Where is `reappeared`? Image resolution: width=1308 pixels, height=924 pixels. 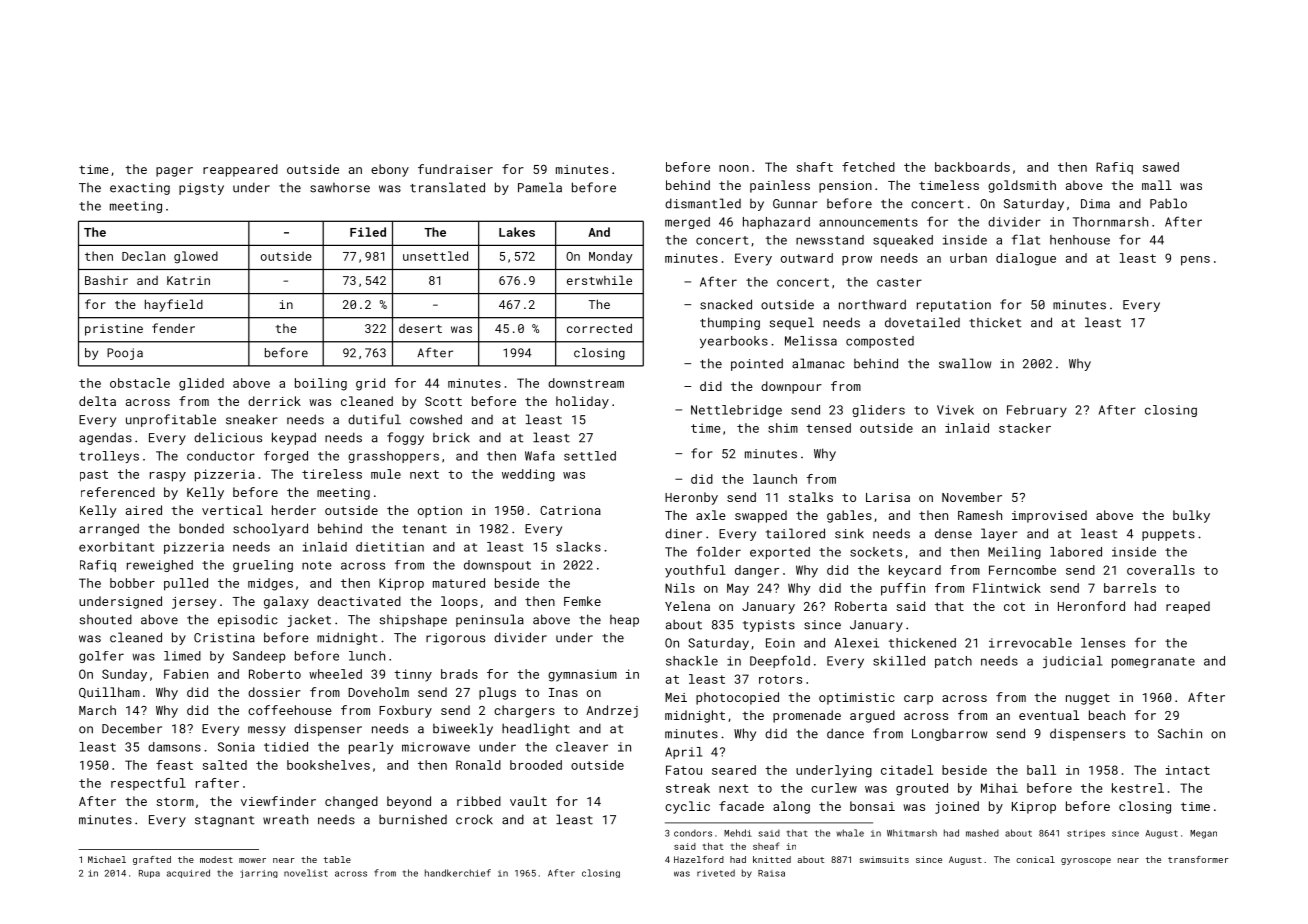
reappeared is located at coordinates (240, 170).
